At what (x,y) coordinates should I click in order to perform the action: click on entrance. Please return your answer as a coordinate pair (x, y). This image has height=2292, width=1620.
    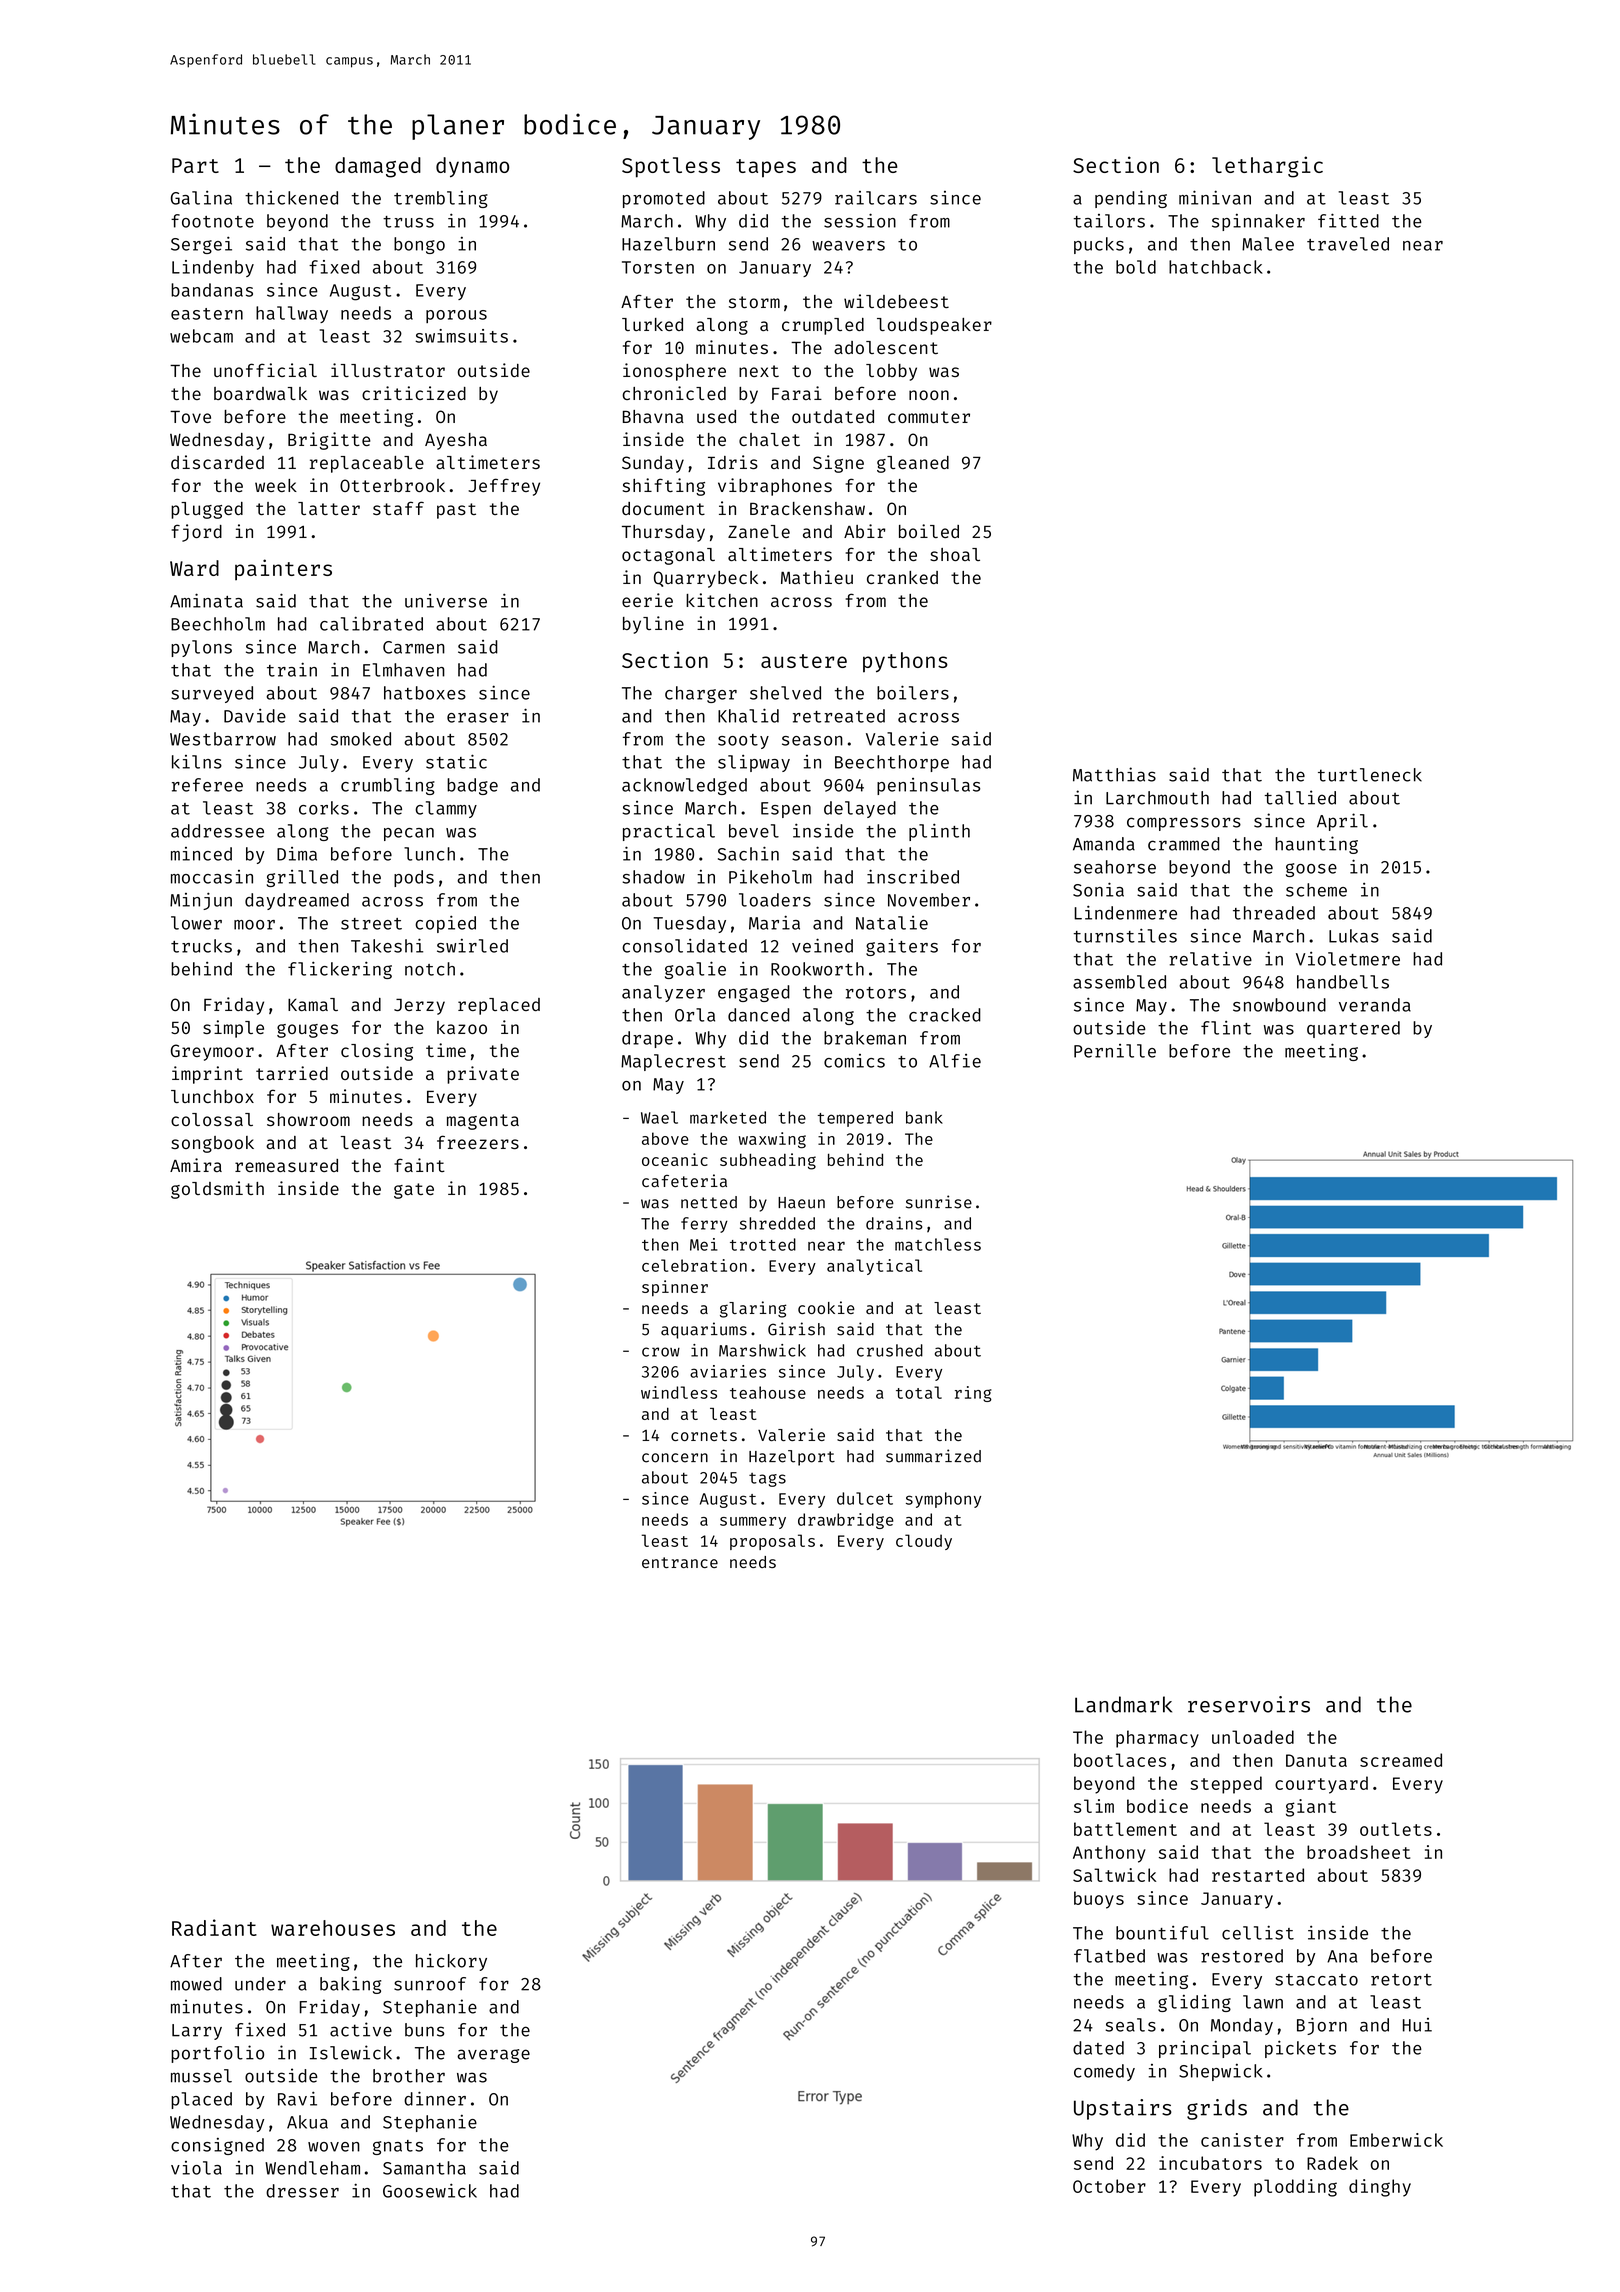
    Looking at the image, I should click on (680, 1562).
